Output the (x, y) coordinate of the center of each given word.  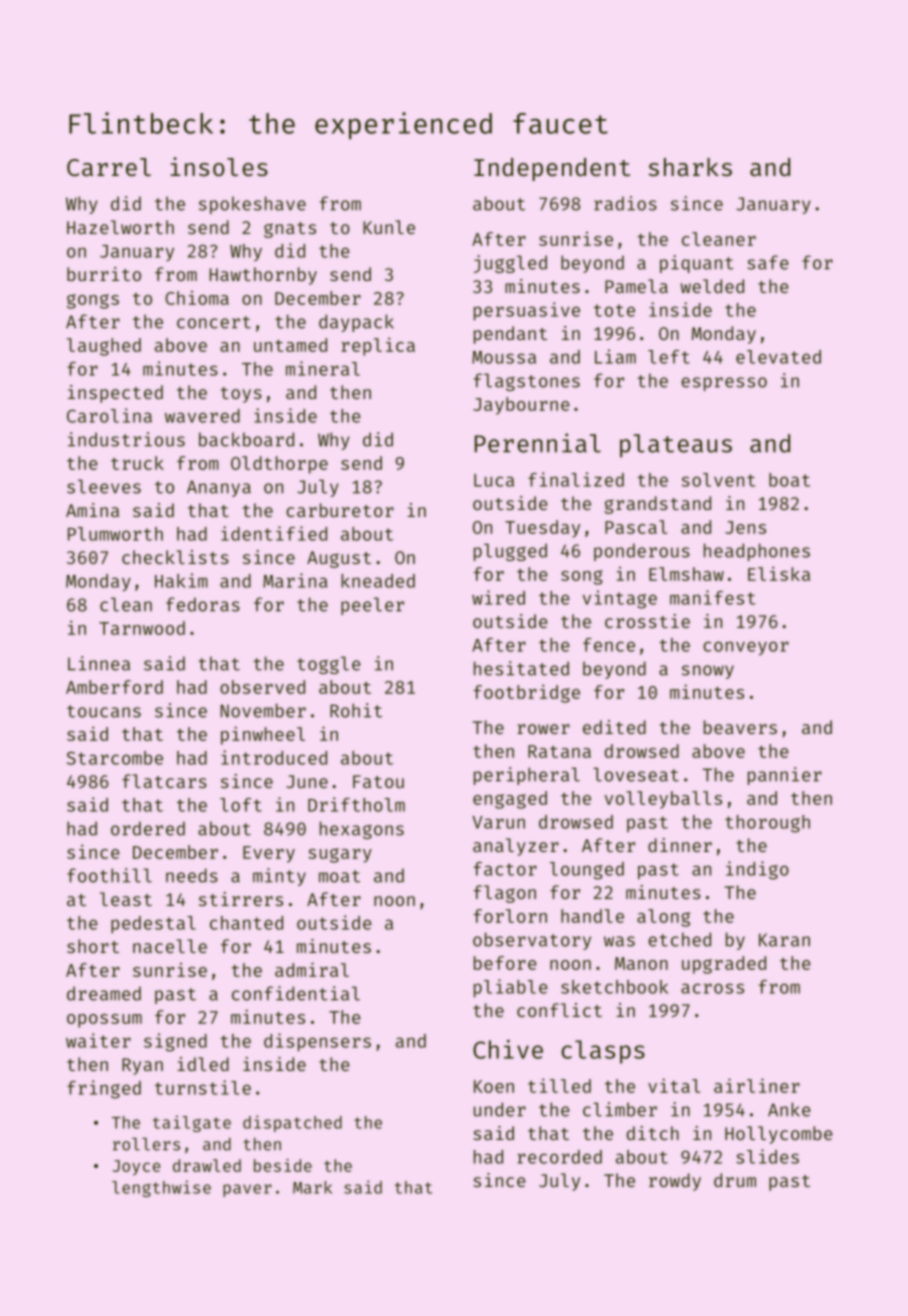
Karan (784, 940)
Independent (552, 169)
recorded (559, 1157)
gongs (93, 301)
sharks (690, 167)
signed (175, 1042)
